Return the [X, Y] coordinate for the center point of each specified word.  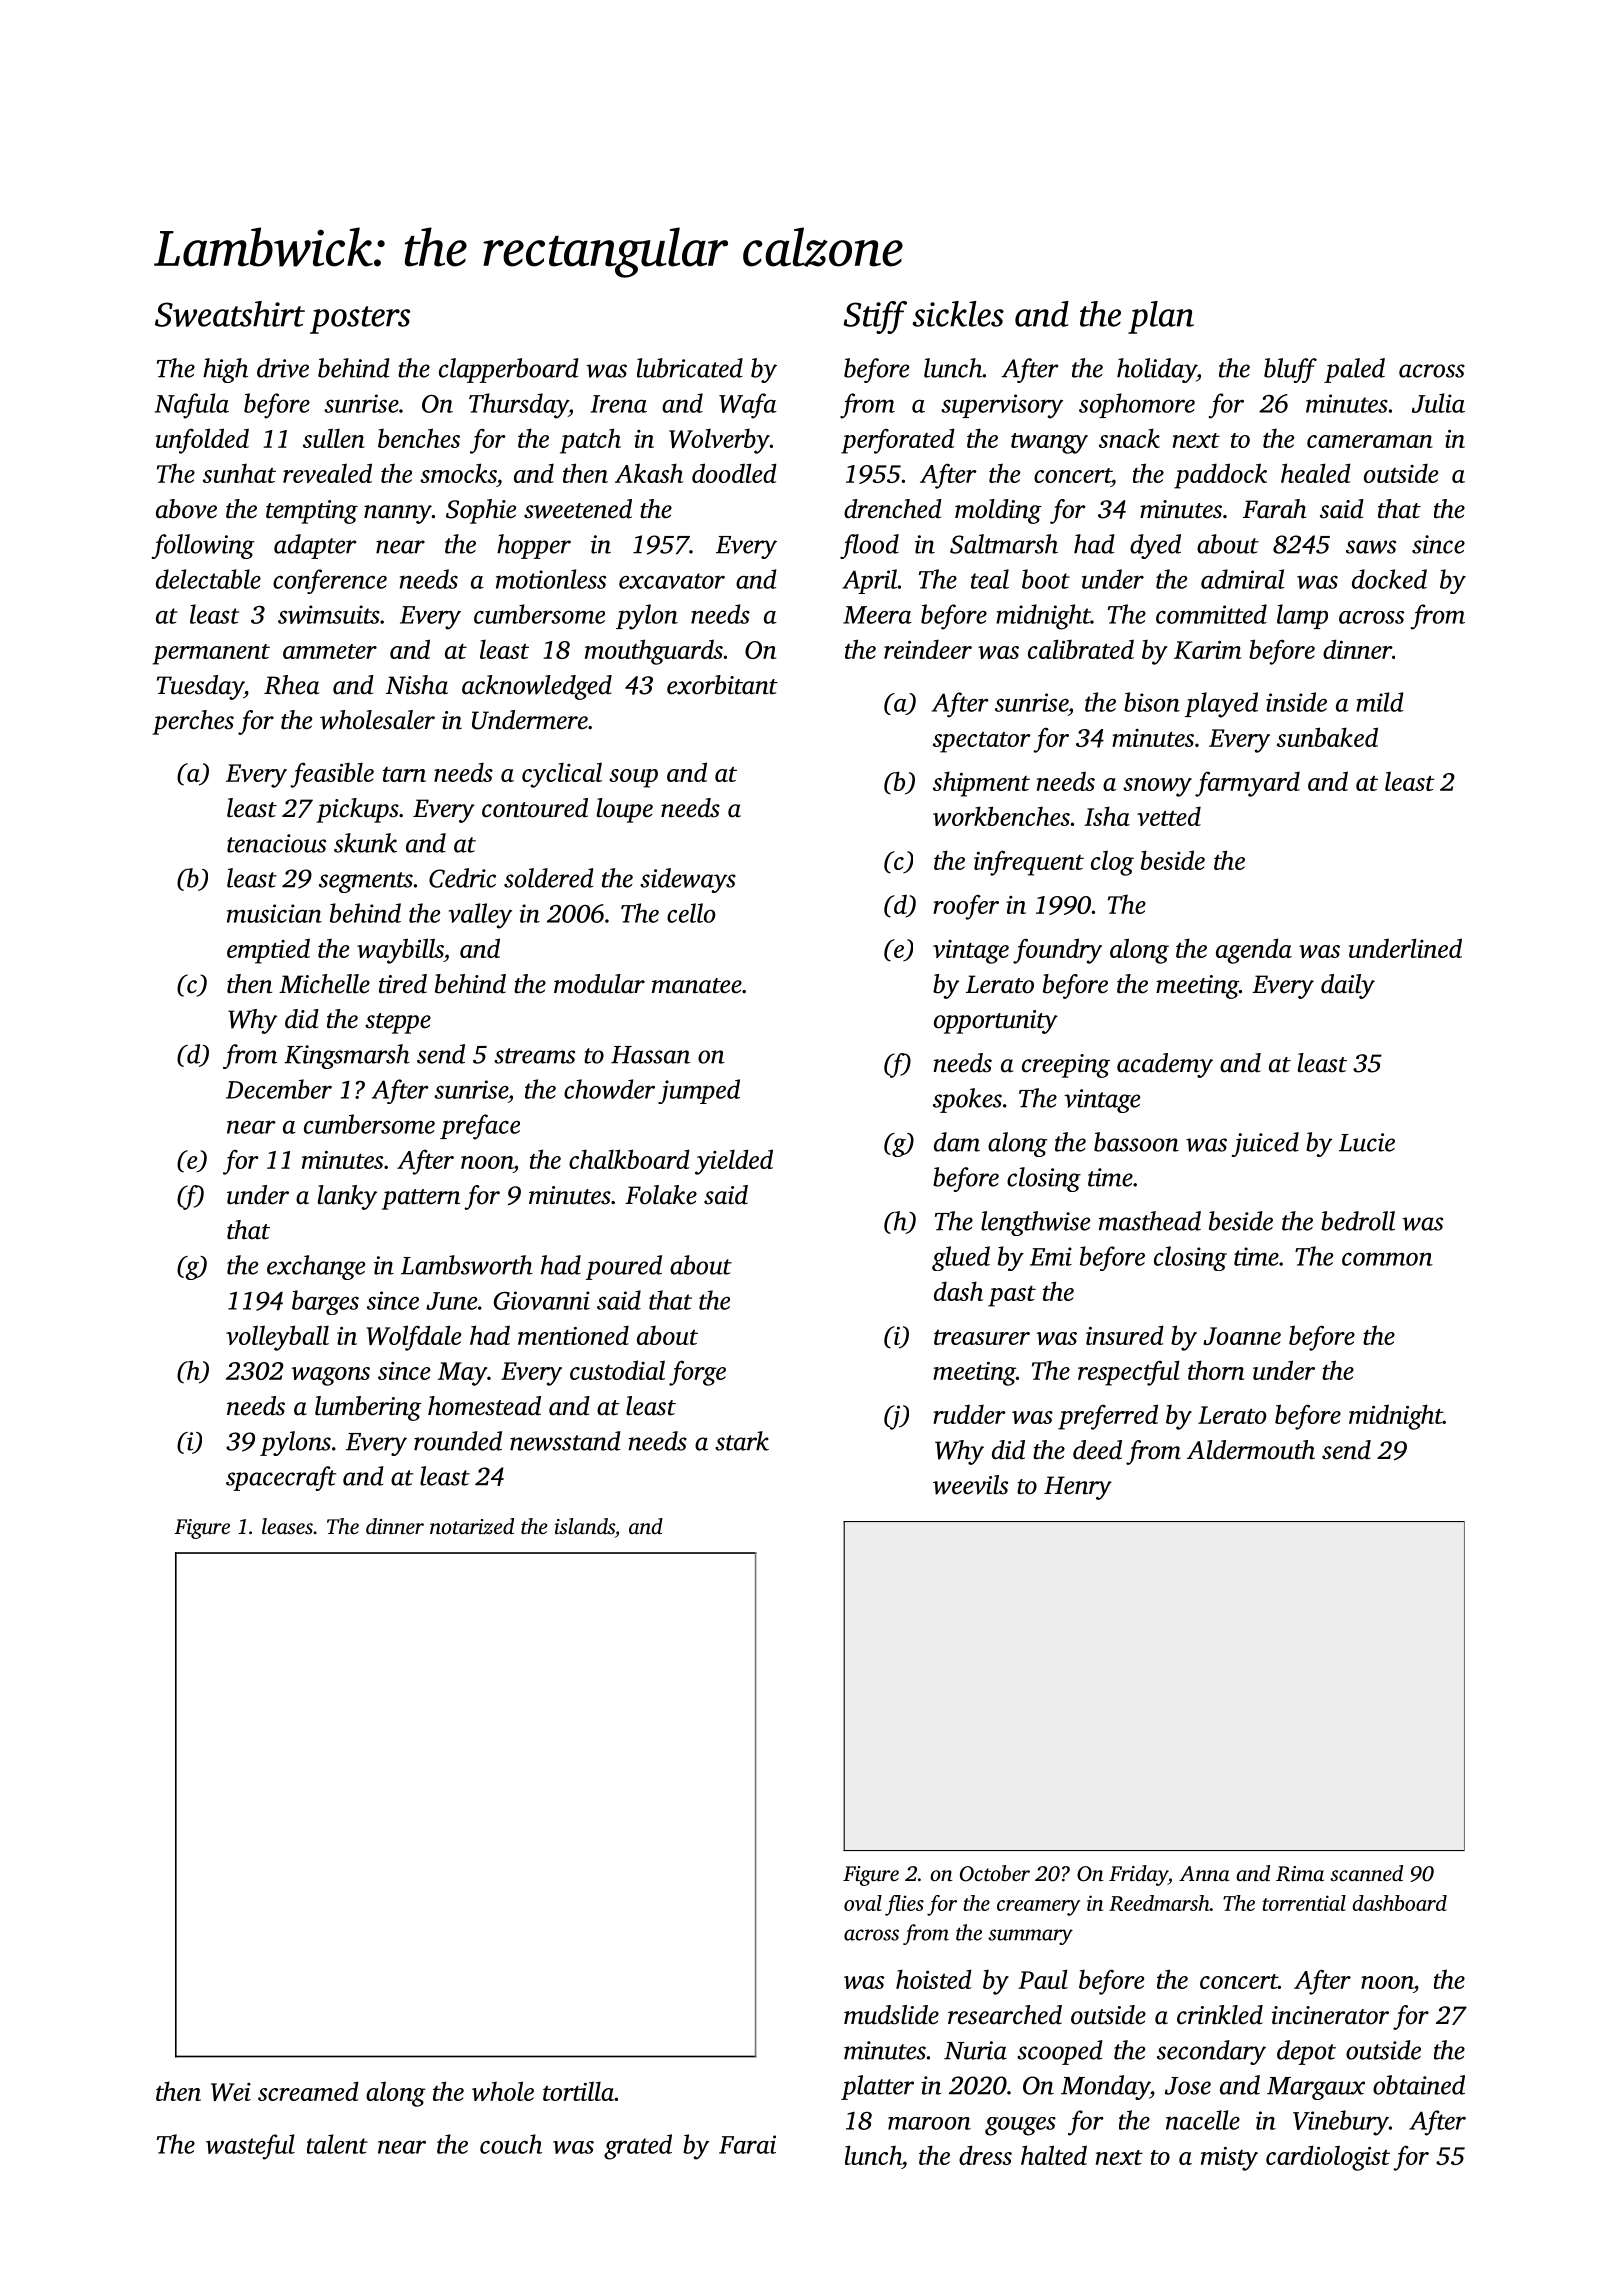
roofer [966, 907]
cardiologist [1328, 2158]
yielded [734, 1162]
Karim [1208, 650]
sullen [334, 438]
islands [584, 1526]
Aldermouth [1251, 1450]
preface [480, 1127]
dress [985, 2155]
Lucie [1367, 1142]
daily [1348, 986]
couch [511, 2144]
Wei [231, 2092]
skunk [365, 843]
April [869, 581]
